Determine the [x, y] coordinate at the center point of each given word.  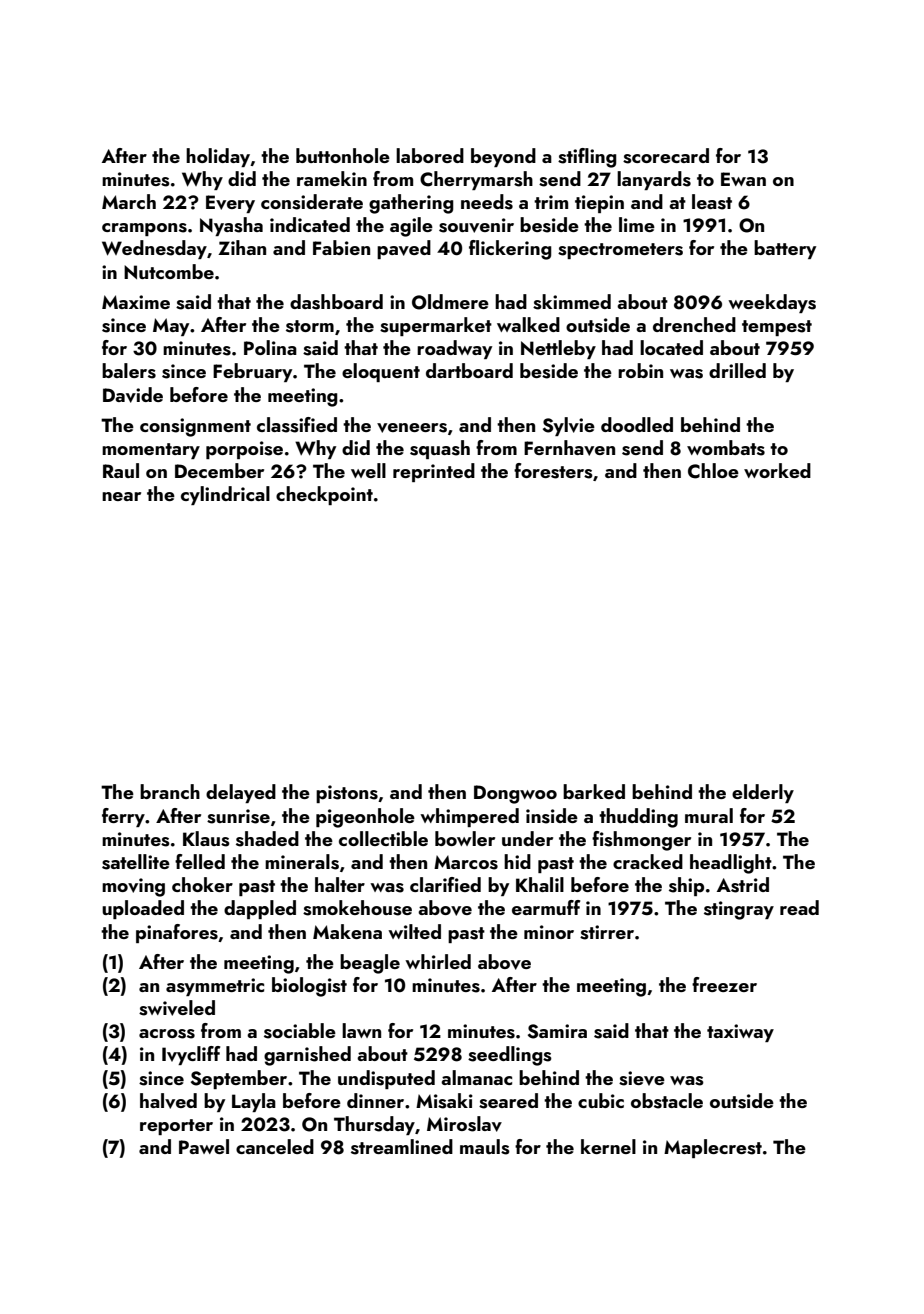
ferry [123, 817]
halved [168, 1101]
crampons [144, 229]
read [799, 907]
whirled [438, 961]
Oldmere [450, 302]
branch [170, 791]
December [219, 470]
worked [777, 470]
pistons [347, 794]
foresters [553, 471]
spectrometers [620, 251]
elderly [763, 793]
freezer [724, 984]
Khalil [540, 884]
